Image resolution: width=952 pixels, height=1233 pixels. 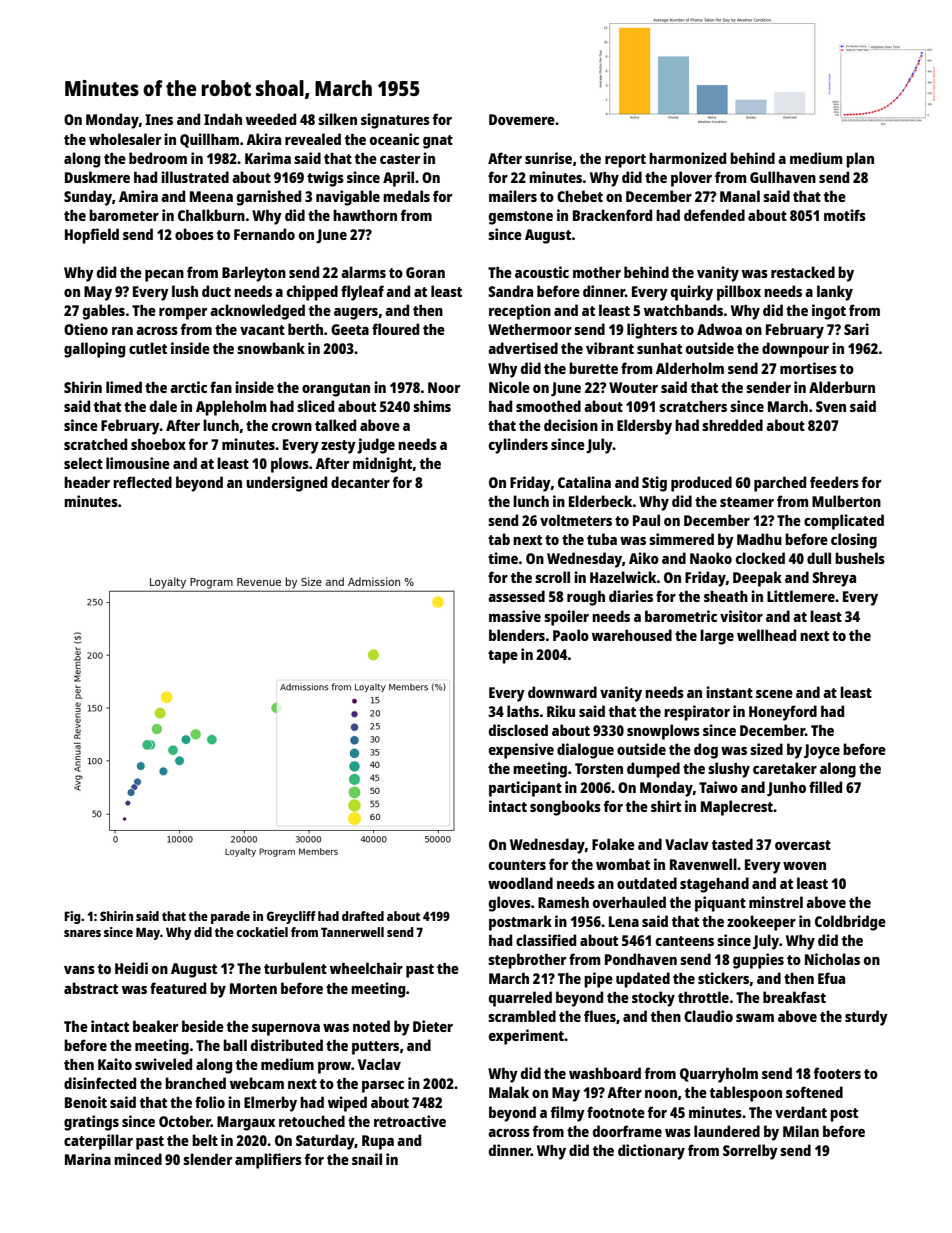 I want to click on undersigned, so click(x=286, y=484).
